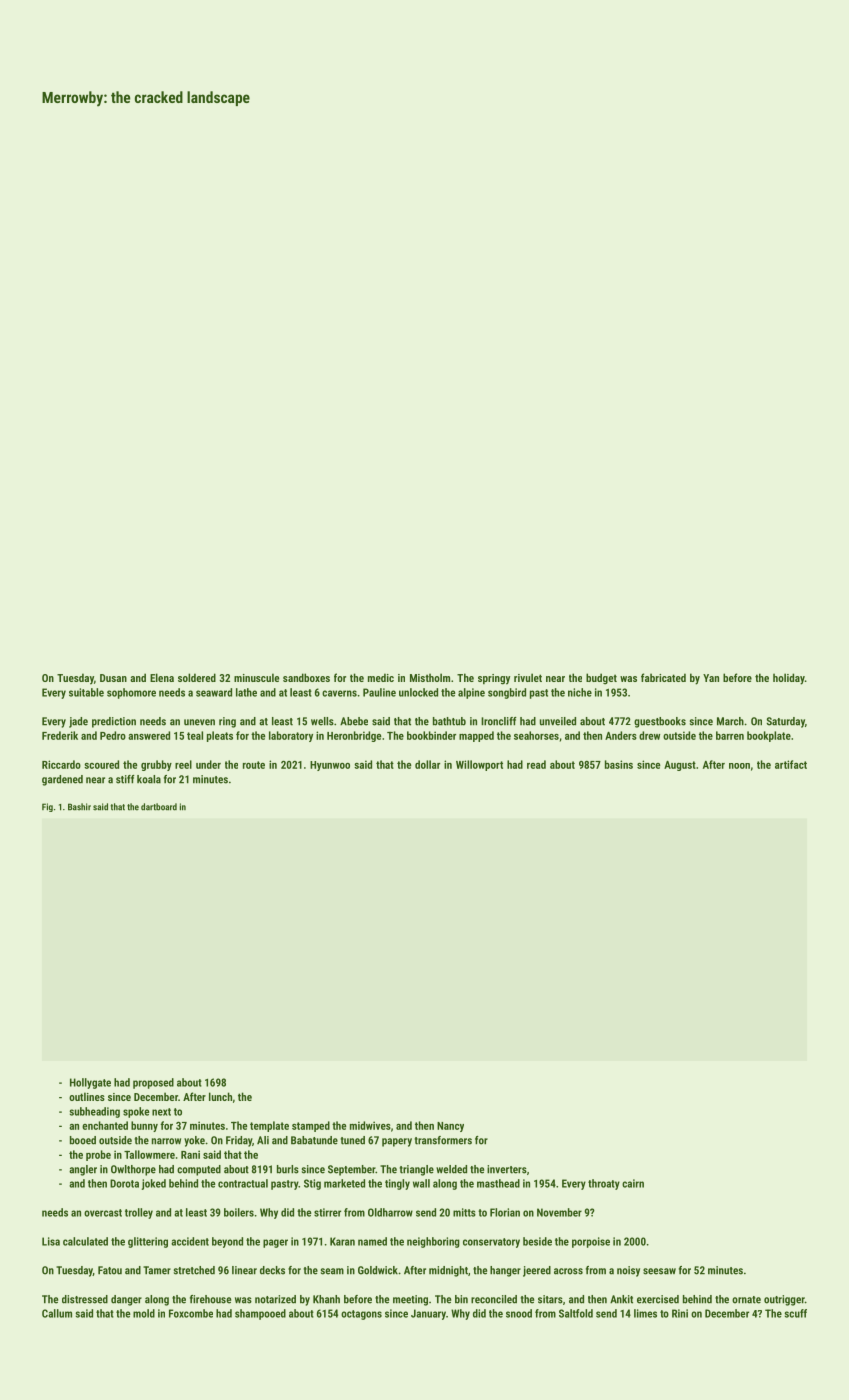 The width and height of the image is (849, 1400). What do you see at coordinates (159, 807) in the image?
I see `dartboard` at bounding box center [159, 807].
